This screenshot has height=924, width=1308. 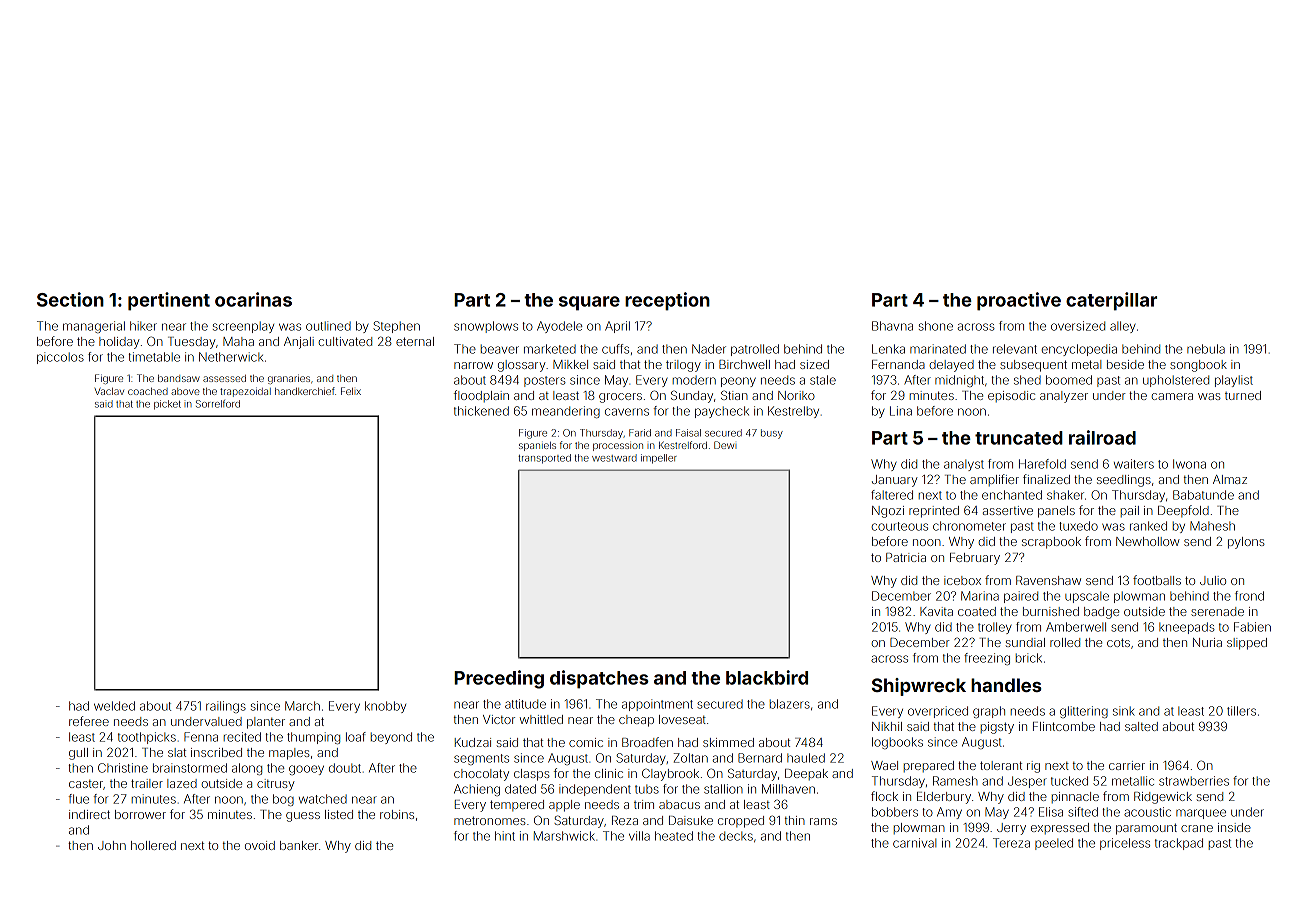 What do you see at coordinates (659, 459) in the screenshot?
I see `impeller` at bounding box center [659, 459].
